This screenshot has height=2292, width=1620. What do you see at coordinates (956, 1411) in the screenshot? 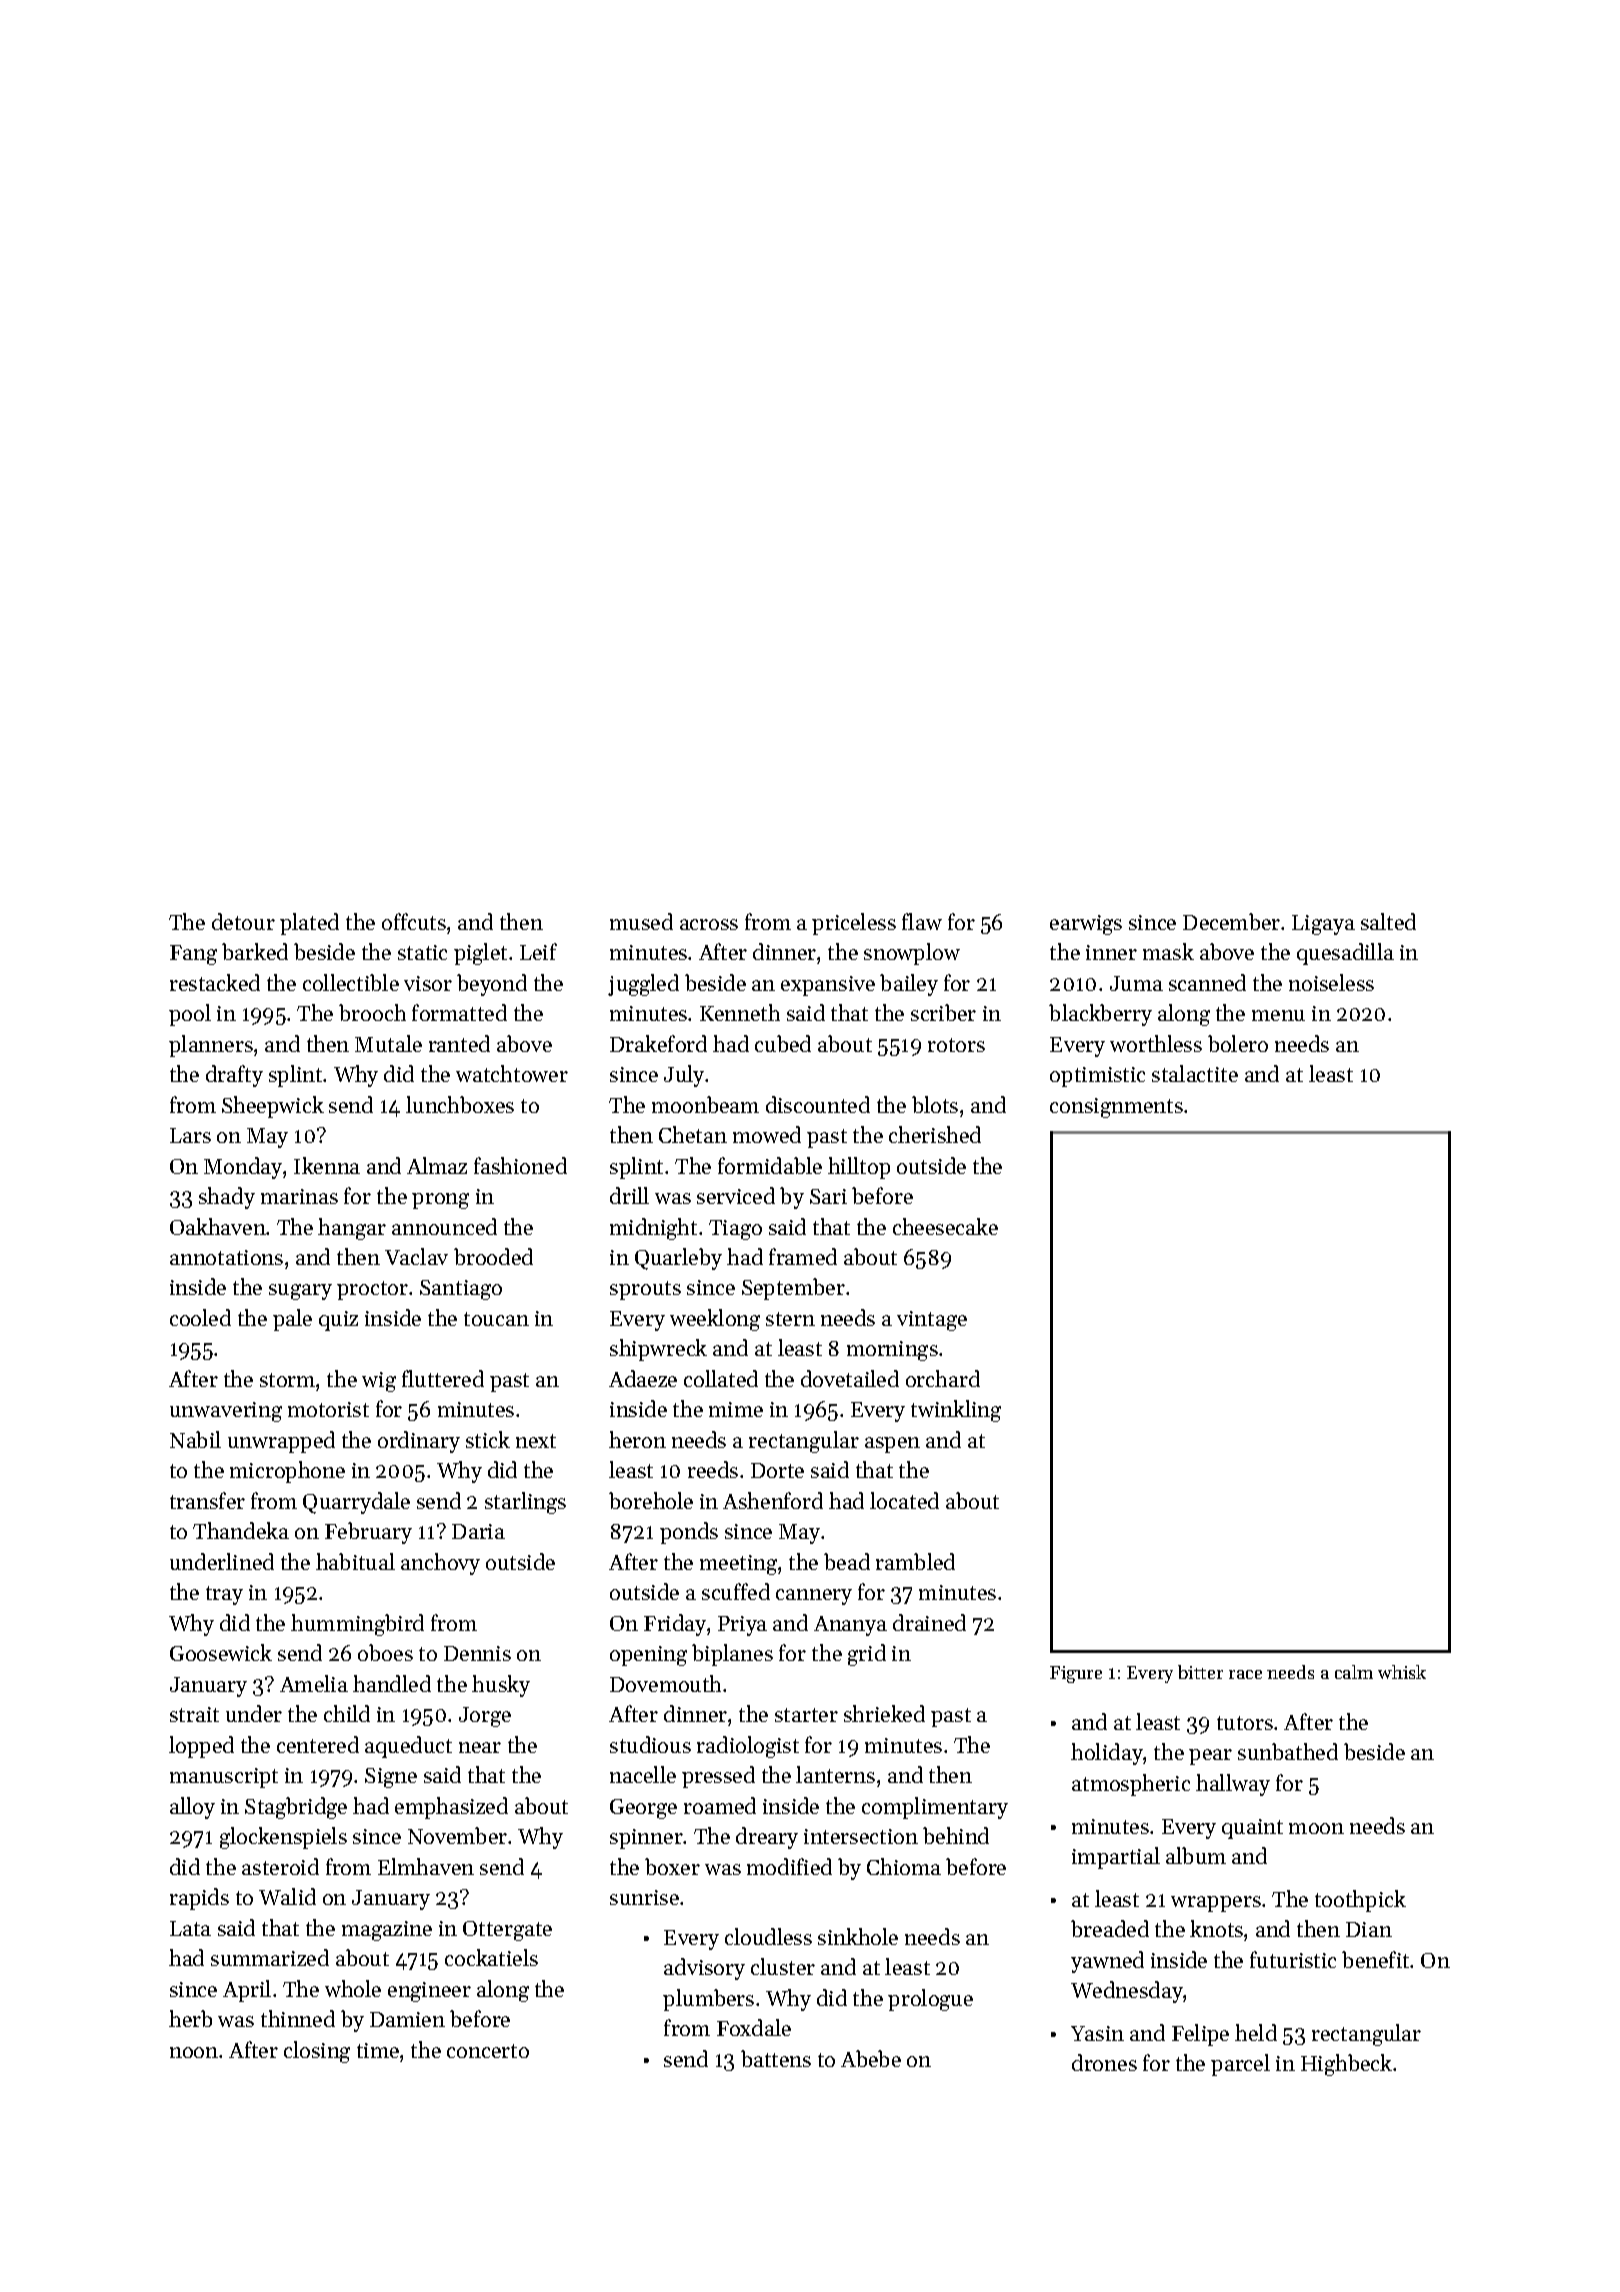
I see `twinkling` at bounding box center [956, 1411].
